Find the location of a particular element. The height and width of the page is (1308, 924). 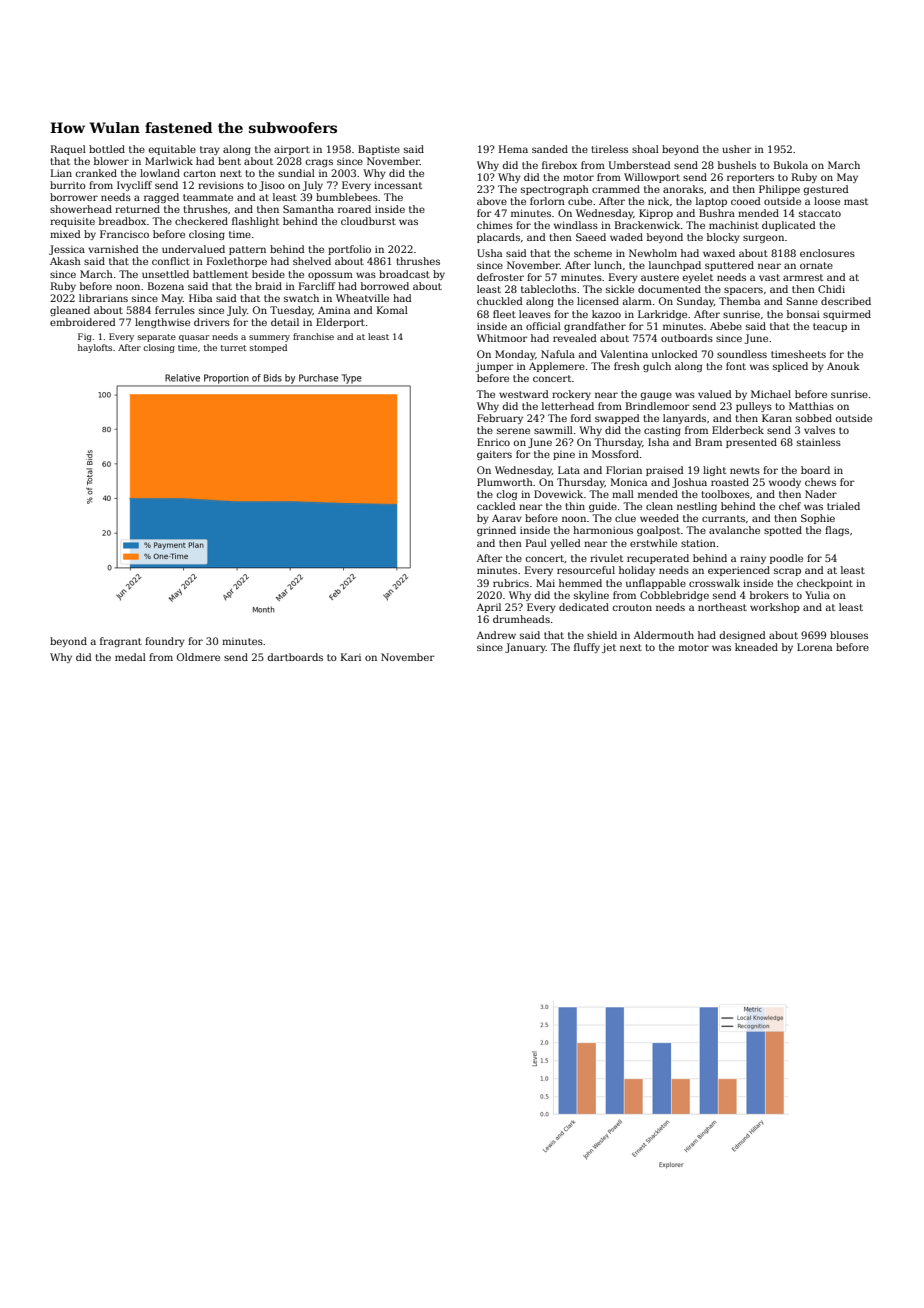

cackled is located at coordinates (496, 506).
